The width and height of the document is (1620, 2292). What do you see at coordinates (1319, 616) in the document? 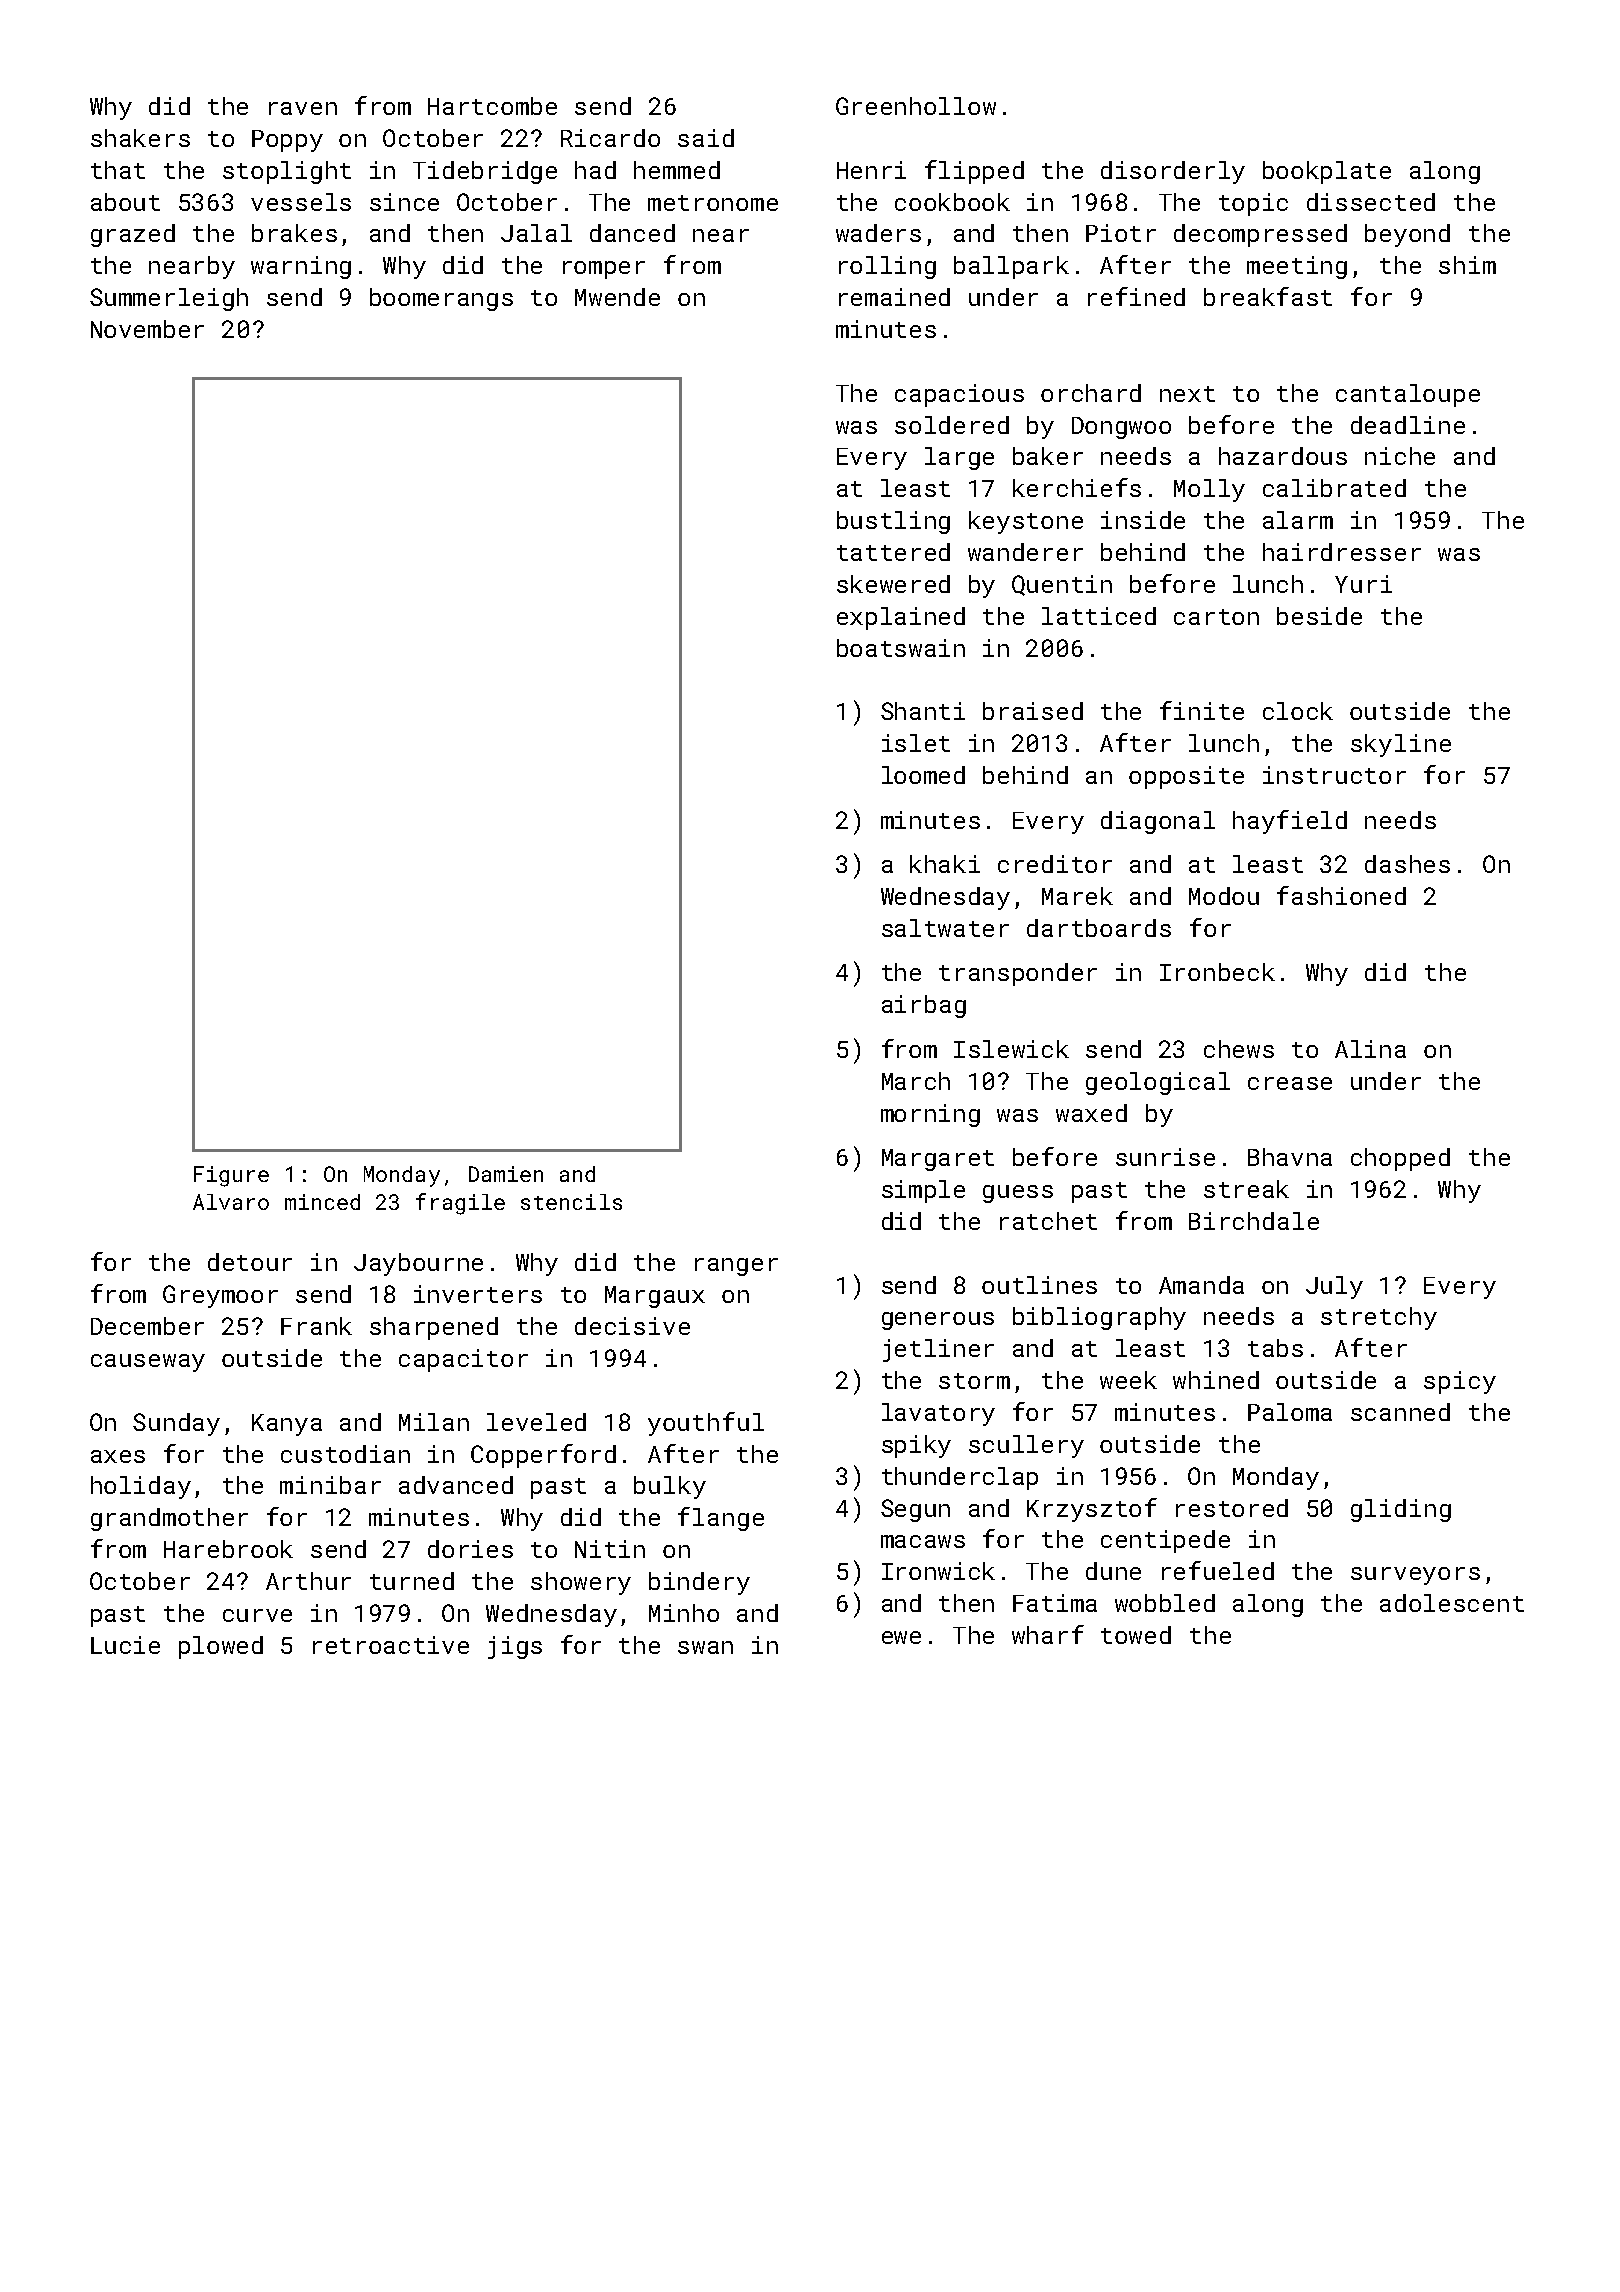
I see `beside` at bounding box center [1319, 616].
